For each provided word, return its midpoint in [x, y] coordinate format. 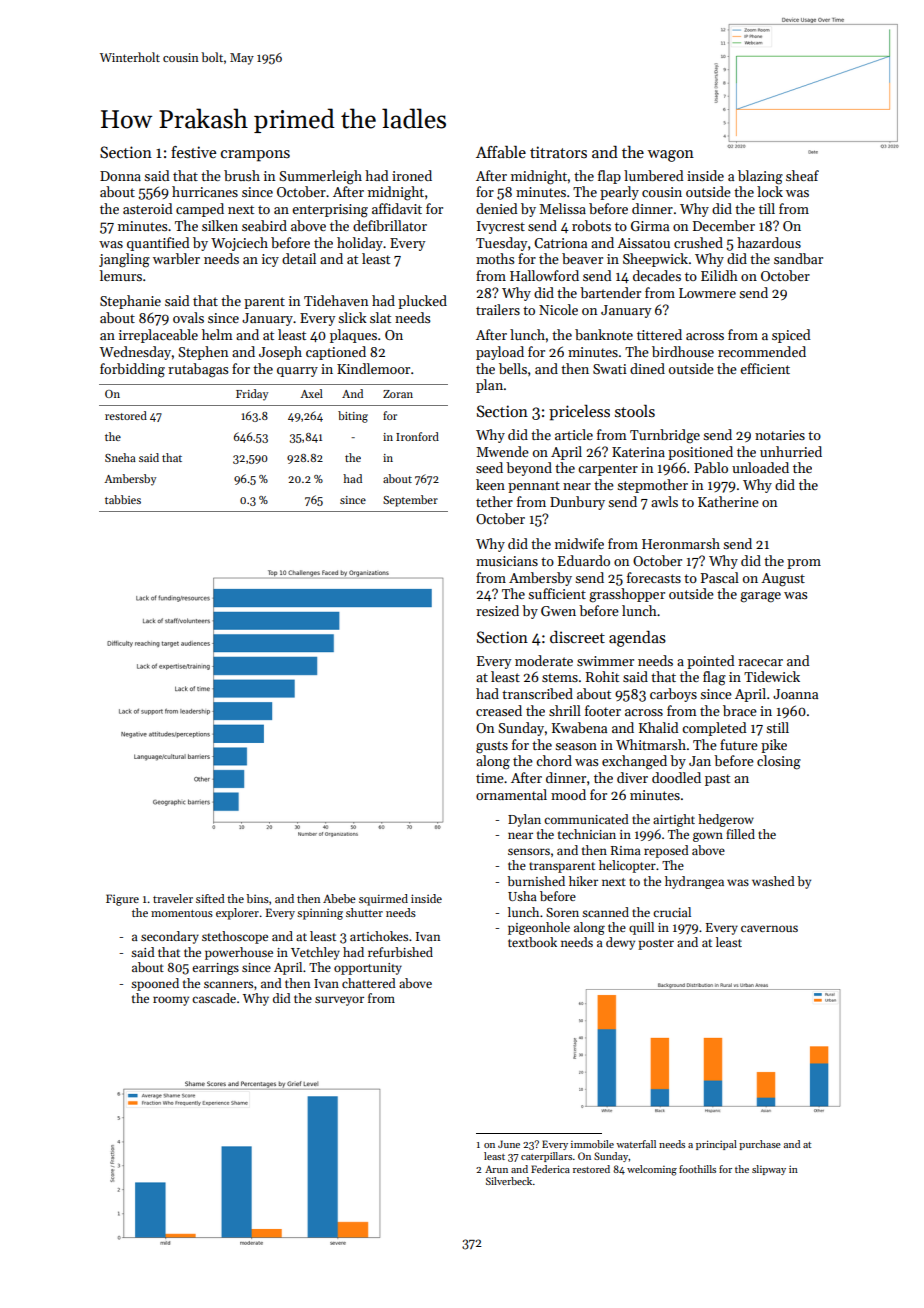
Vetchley [315, 953]
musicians [507, 561]
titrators [558, 152]
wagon [671, 156]
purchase [760, 1145]
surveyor [339, 1001]
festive [193, 152]
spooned [155, 984]
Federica [550, 1169]
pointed [711, 662]
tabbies [123, 499]
